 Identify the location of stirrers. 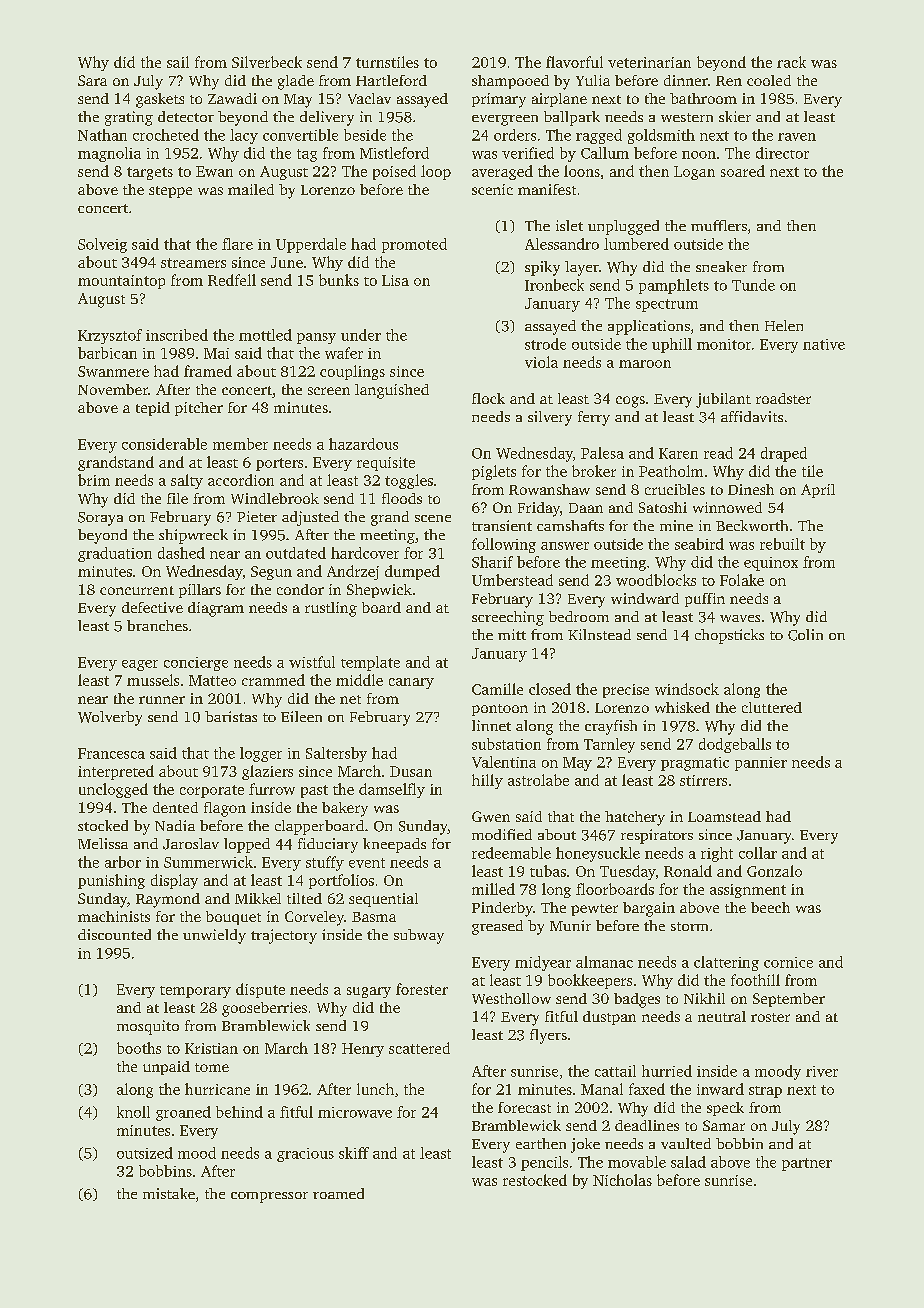
(703, 780).
